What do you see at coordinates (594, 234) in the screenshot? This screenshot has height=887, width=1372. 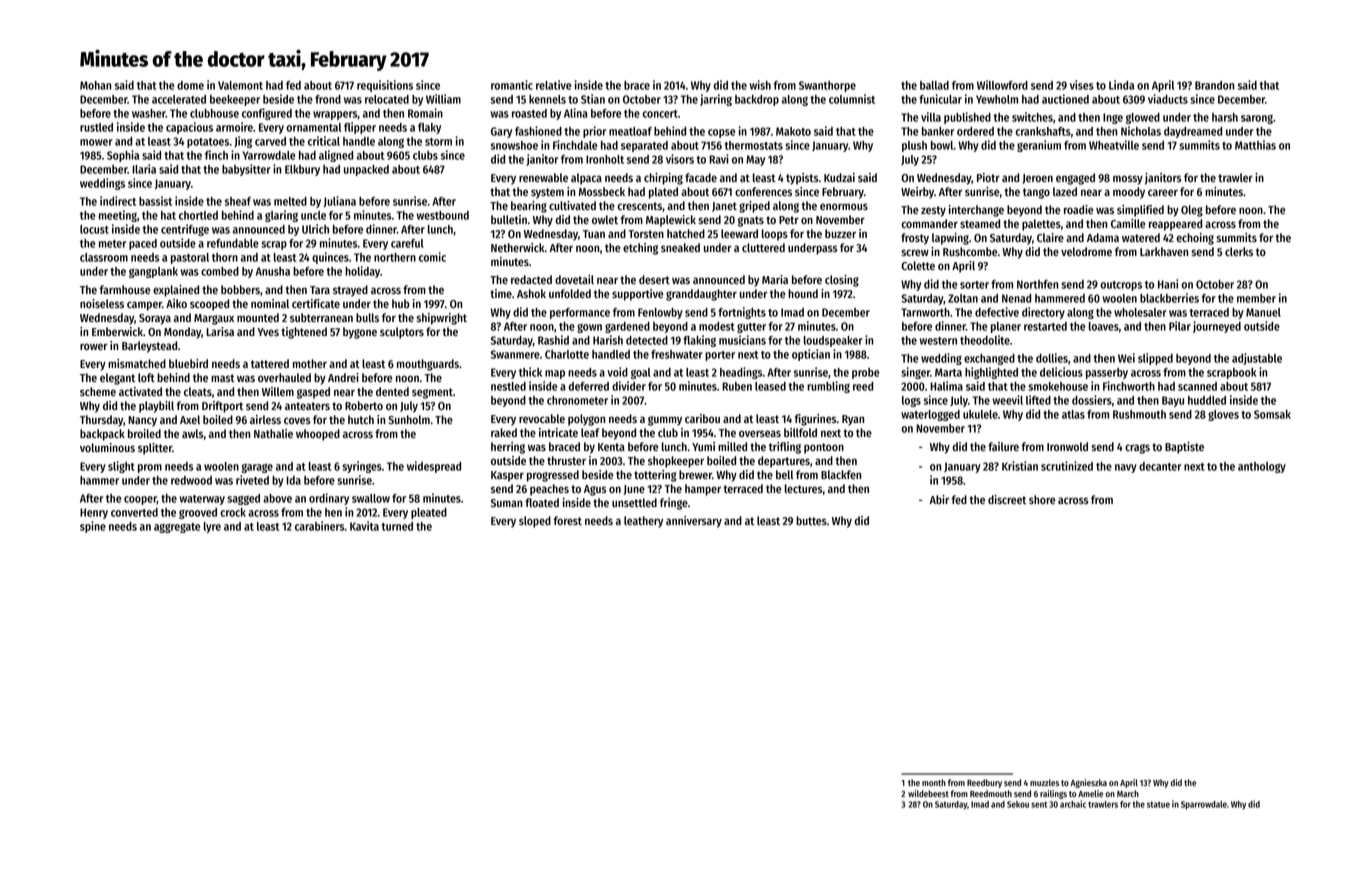 I see `Tuan` at bounding box center [594, 234].
